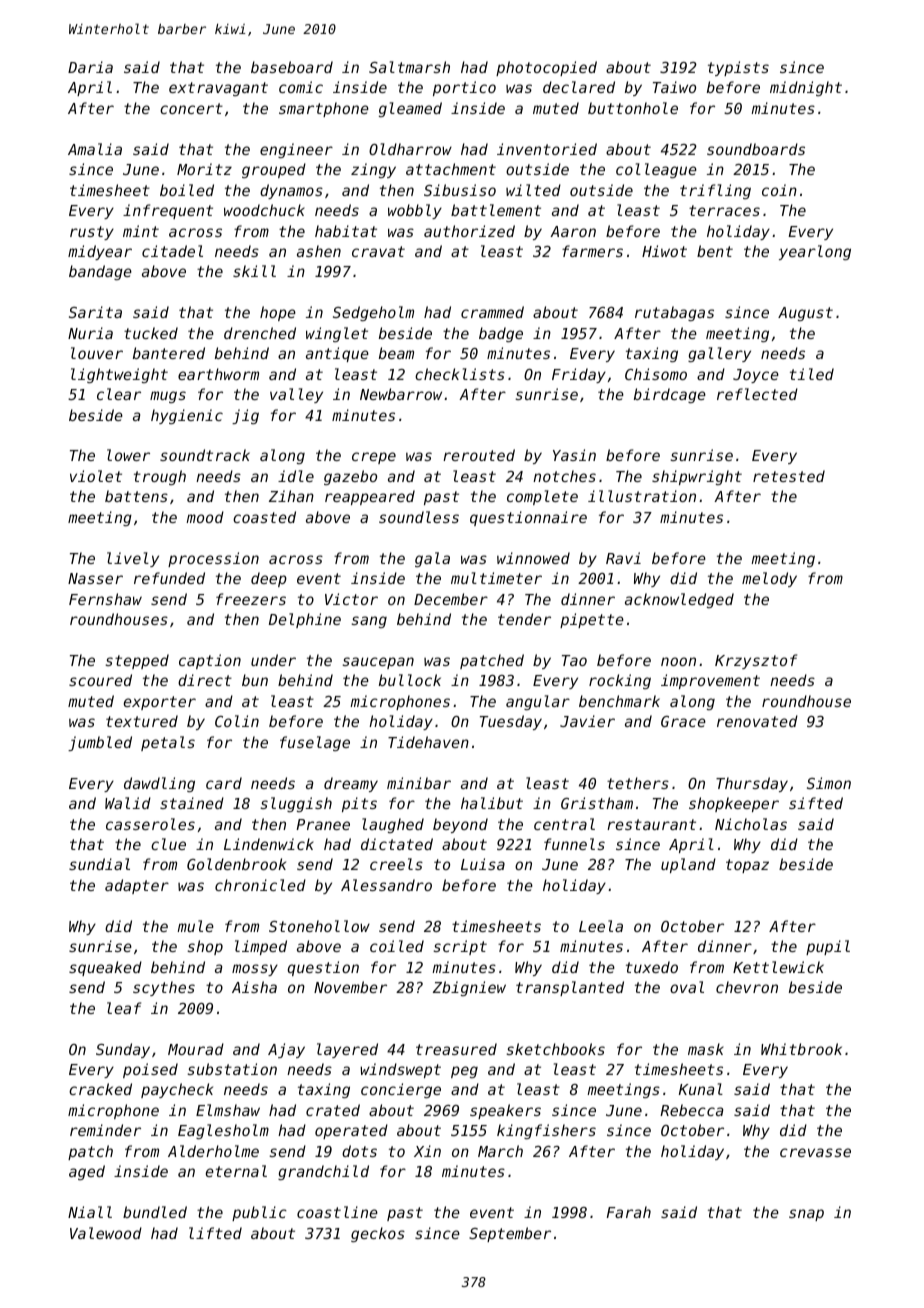  Describe the element at coordinates (192, 803) in the screenshot. I see `stained` at that location.
